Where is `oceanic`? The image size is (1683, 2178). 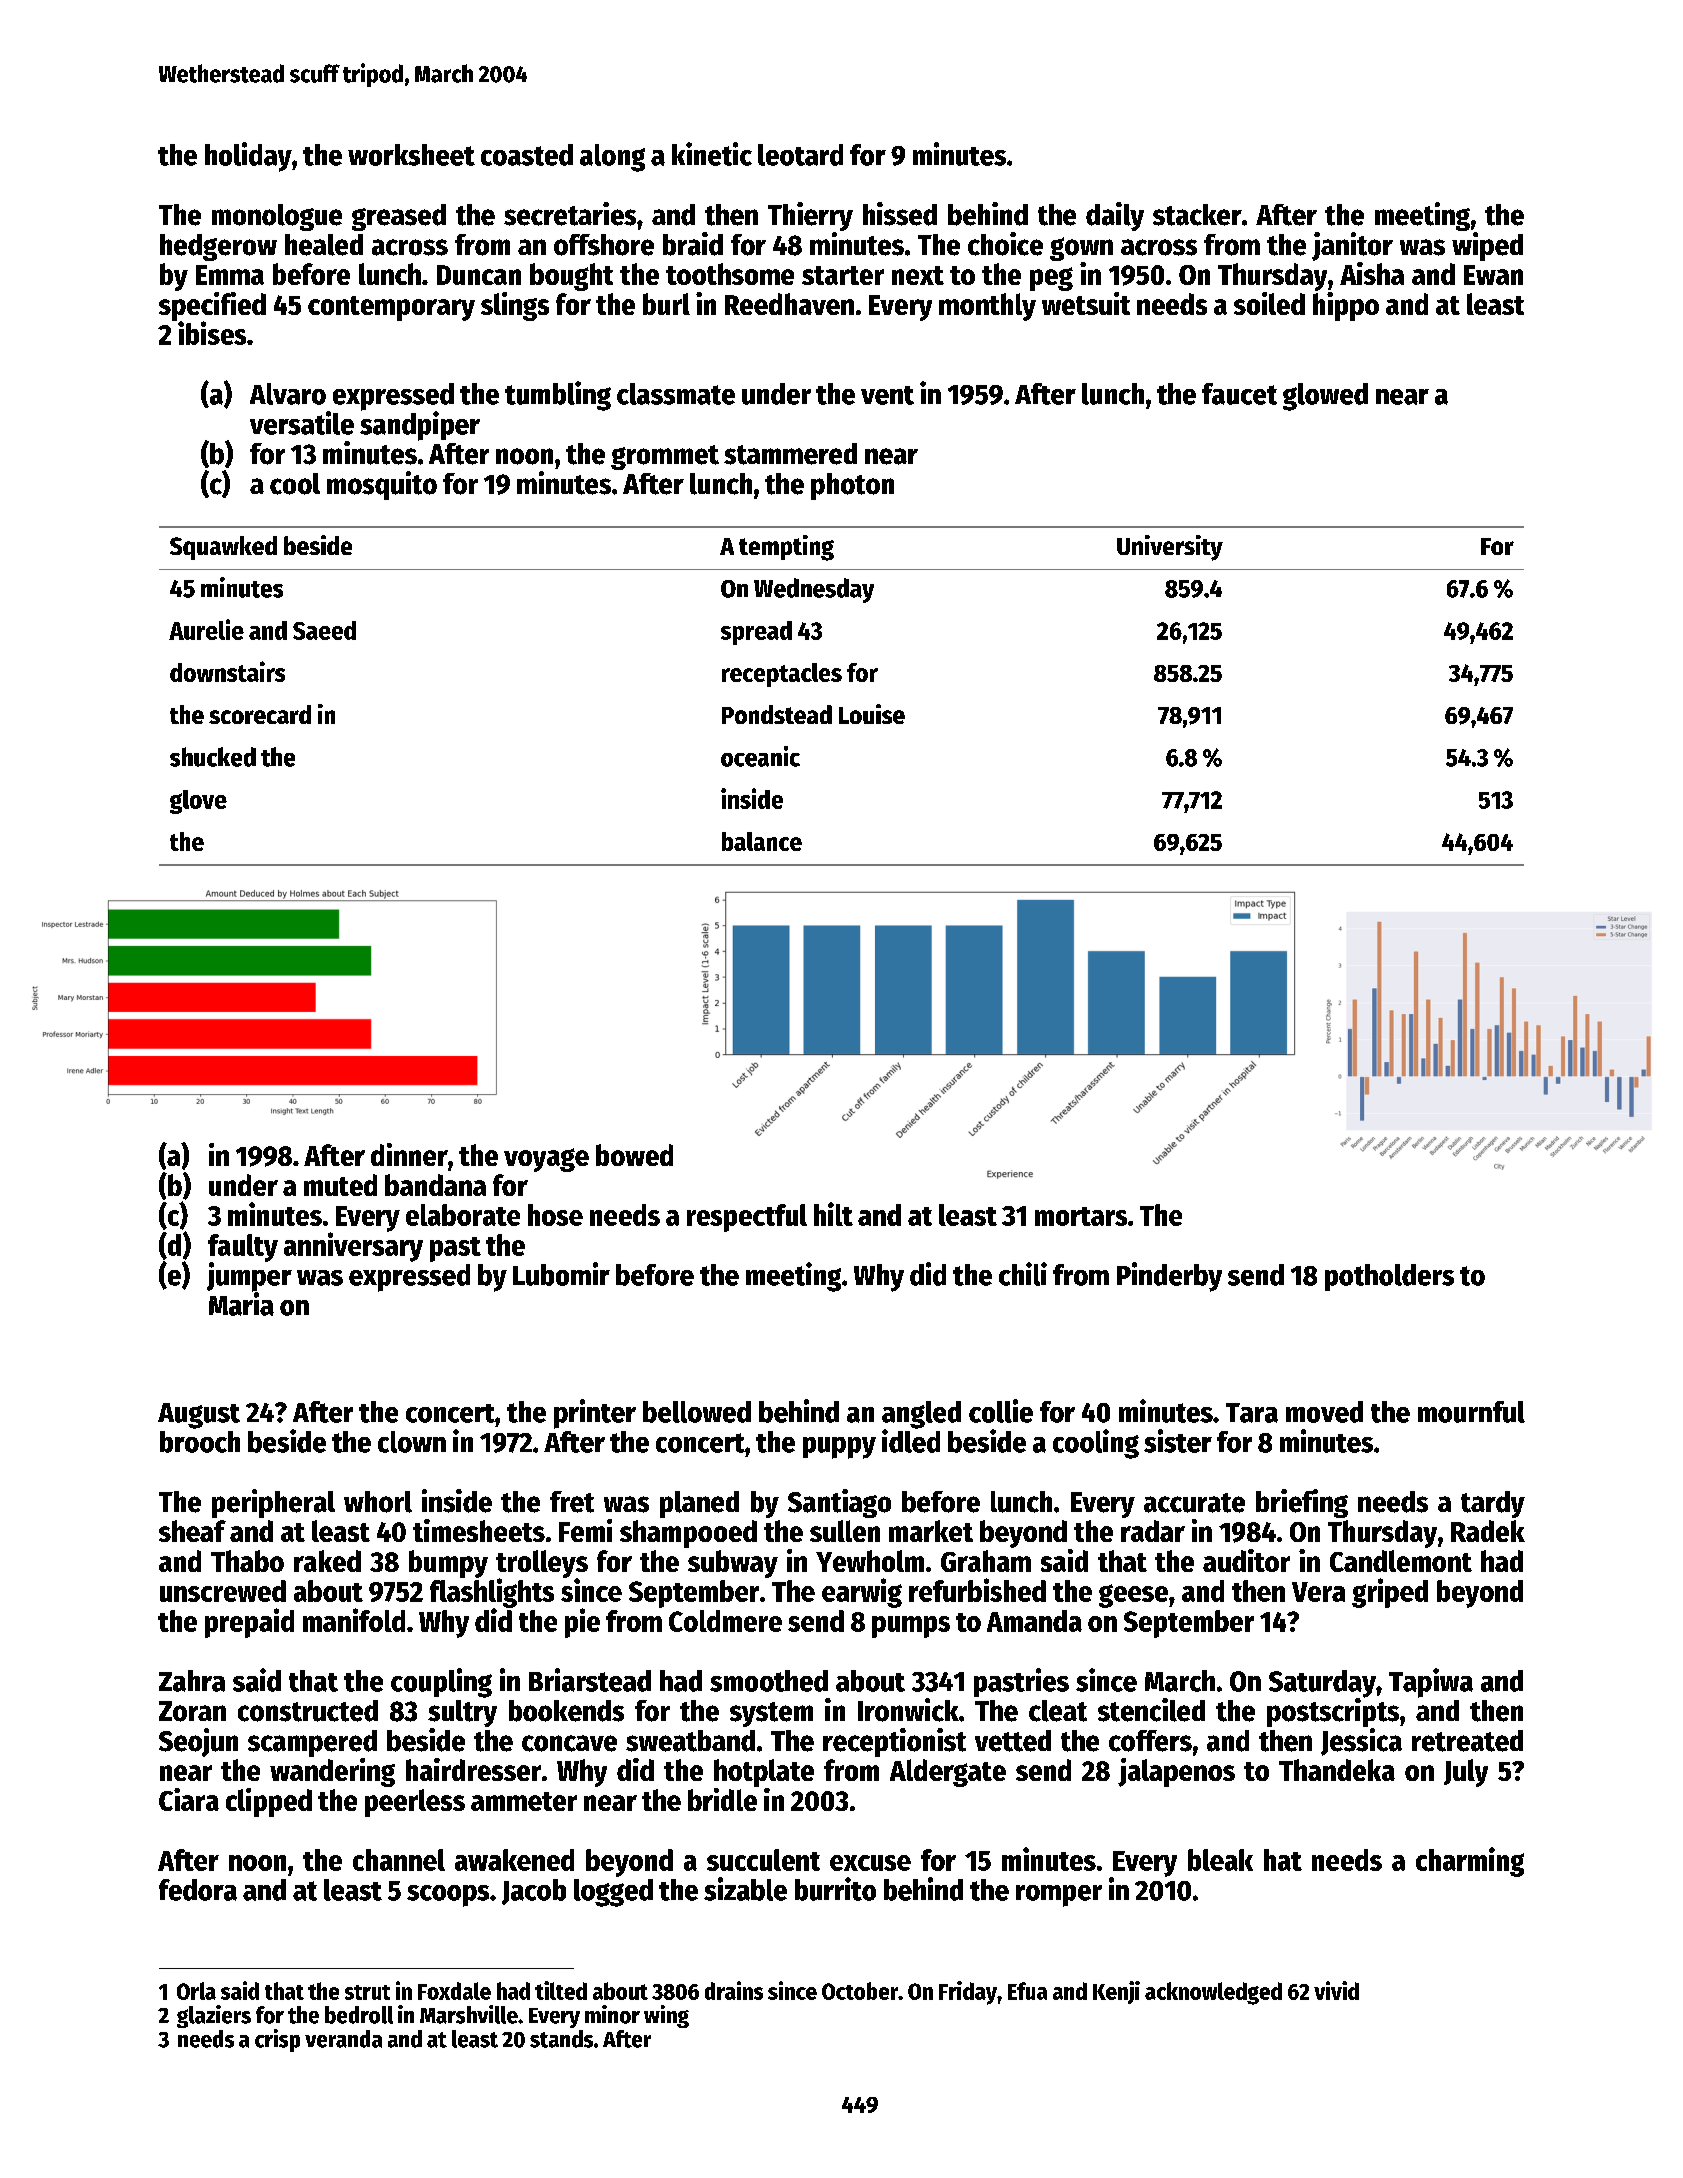
oceanic is located at coordinates (760, 756).
